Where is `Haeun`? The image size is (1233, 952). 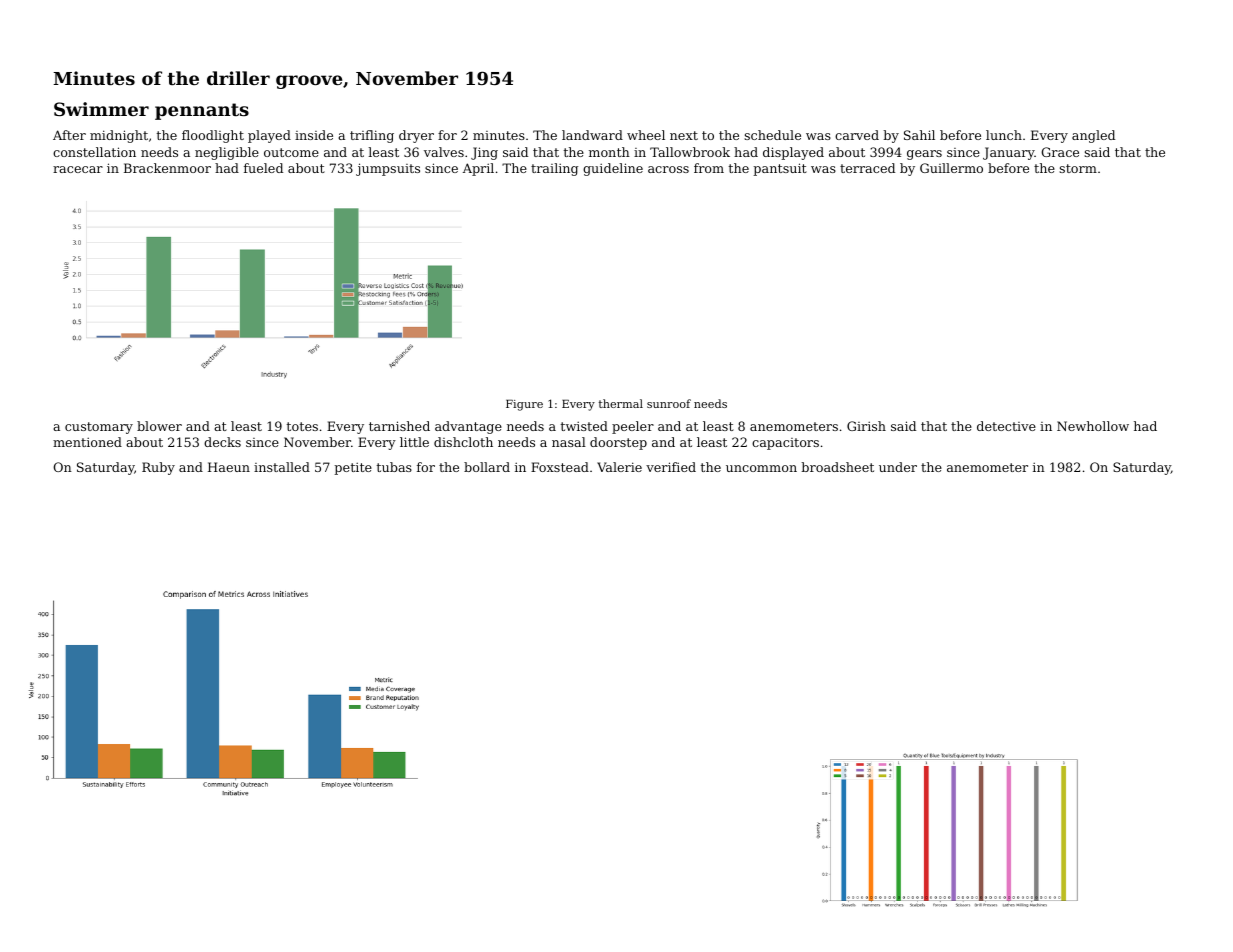
Haeun is located at coordinates (229, 467).
